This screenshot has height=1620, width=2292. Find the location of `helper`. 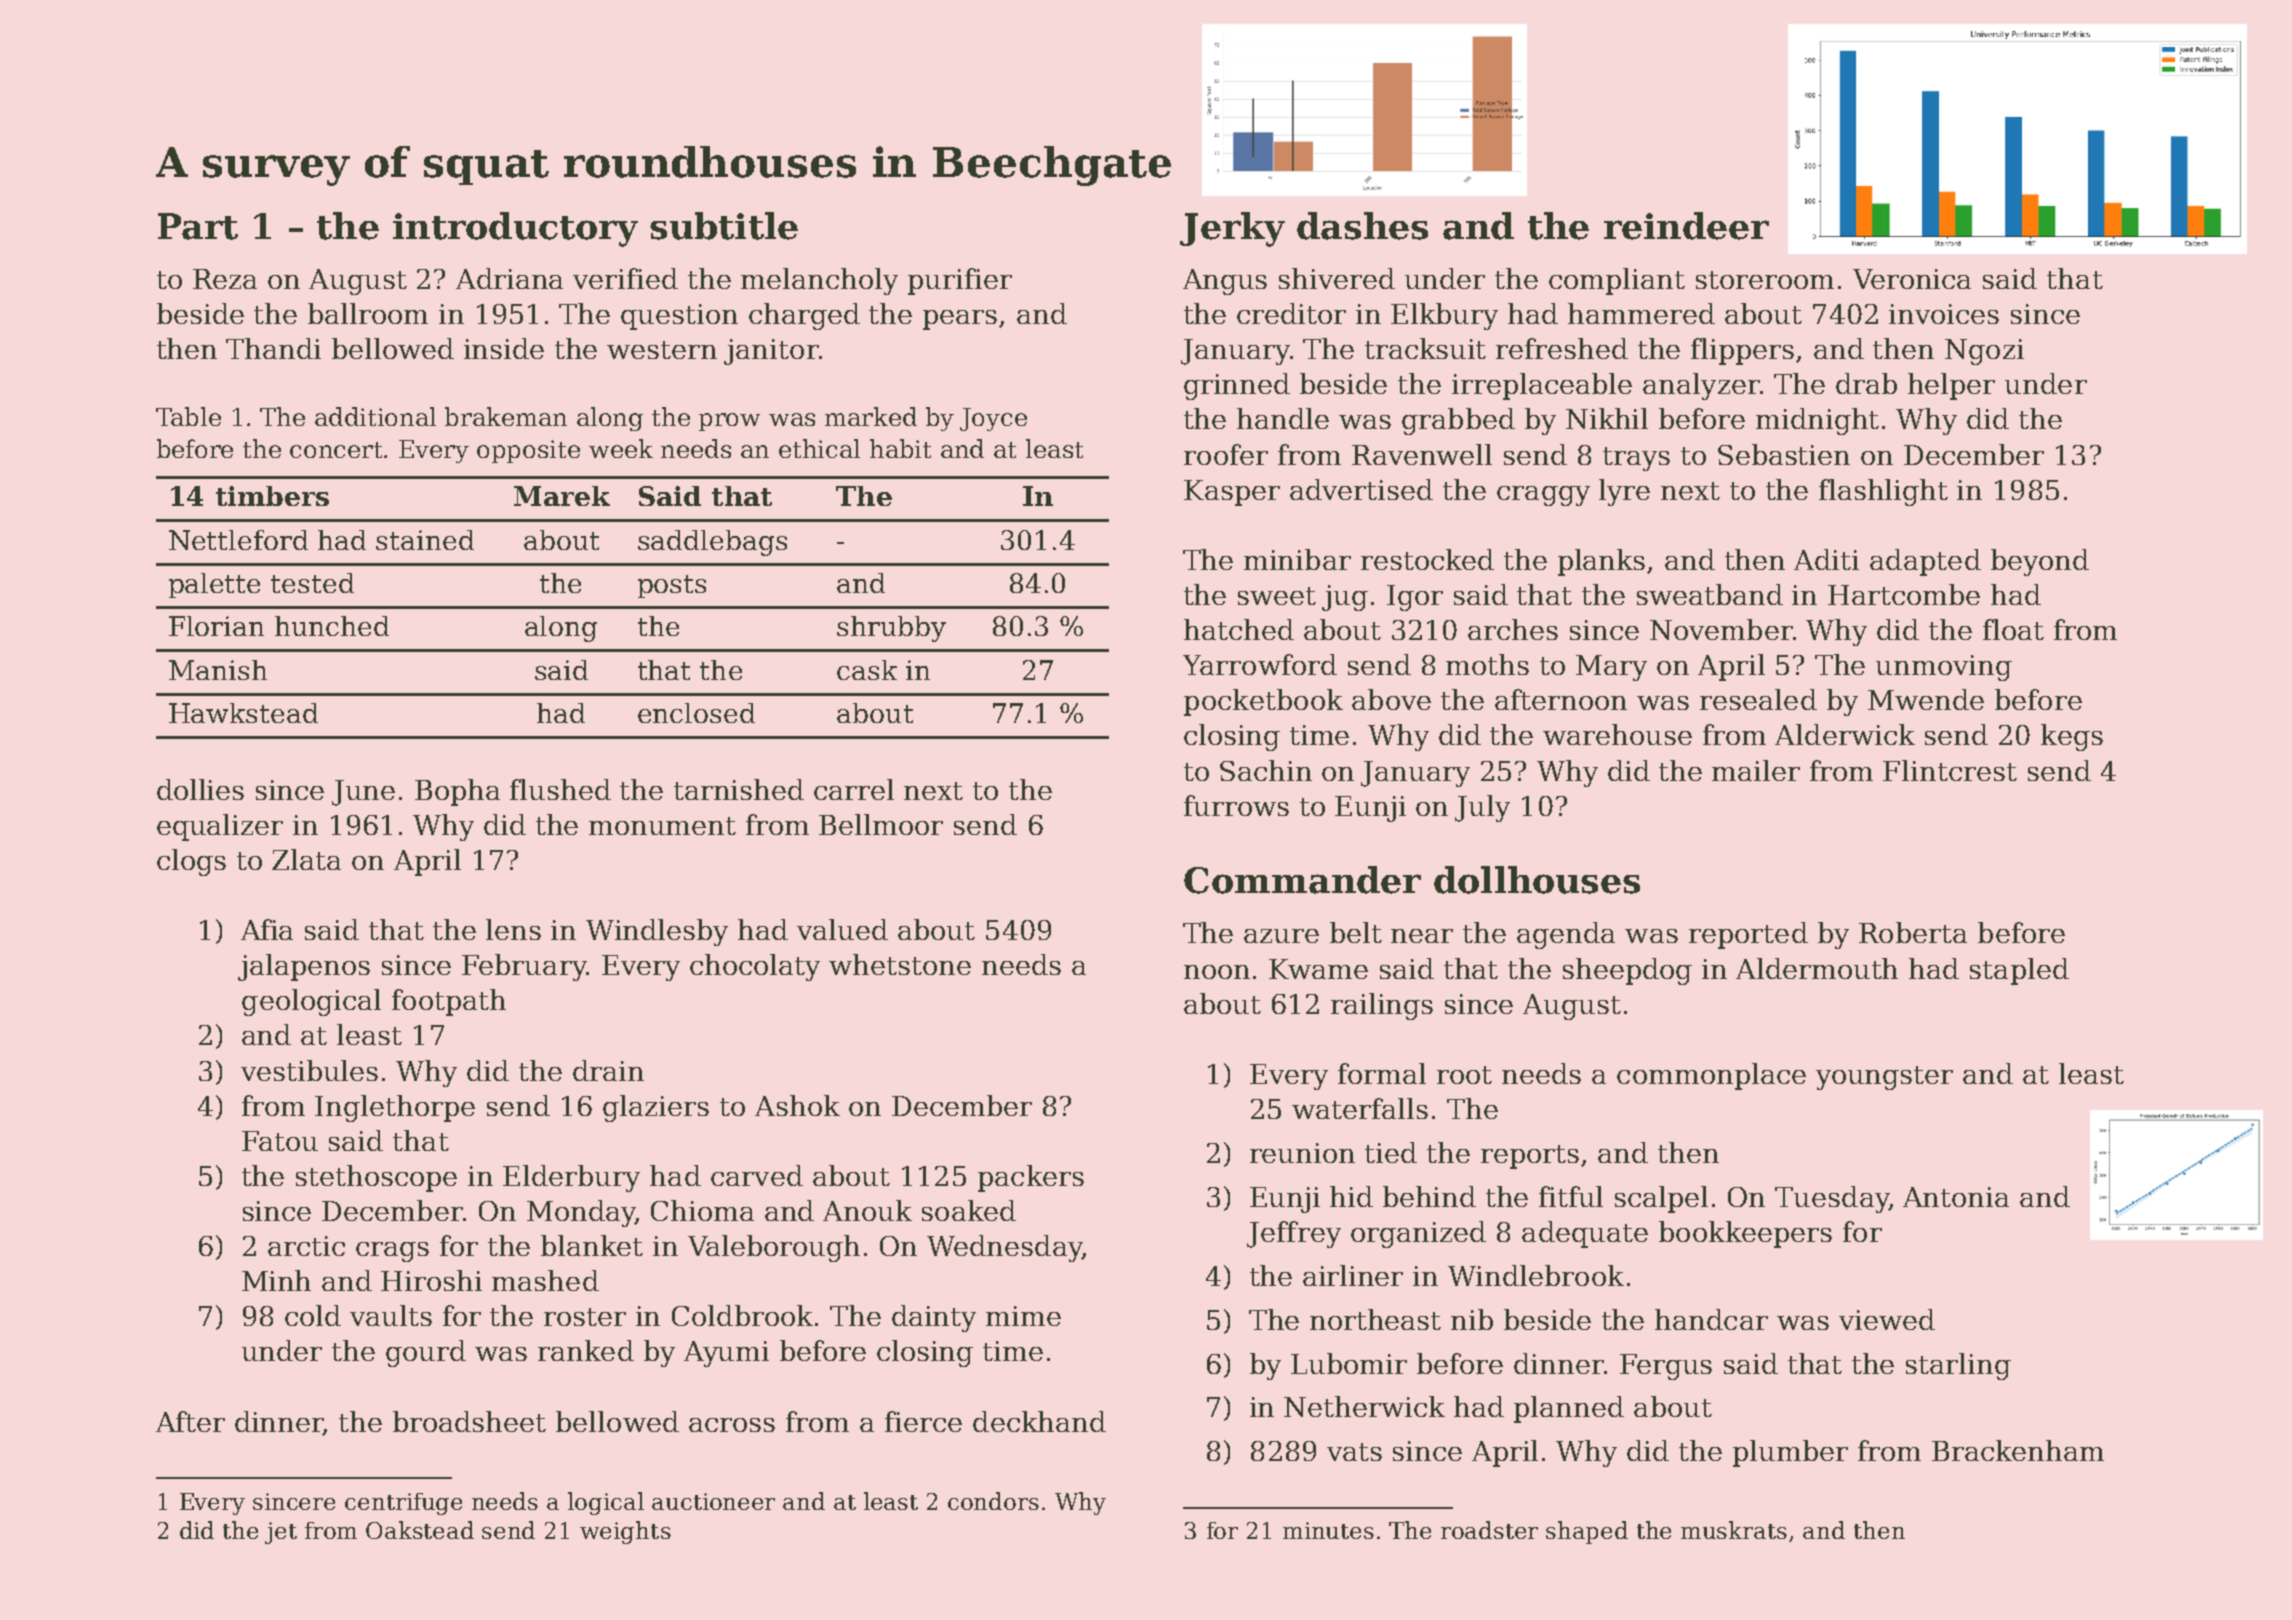

helper is located at coordinates (1951, 386).
